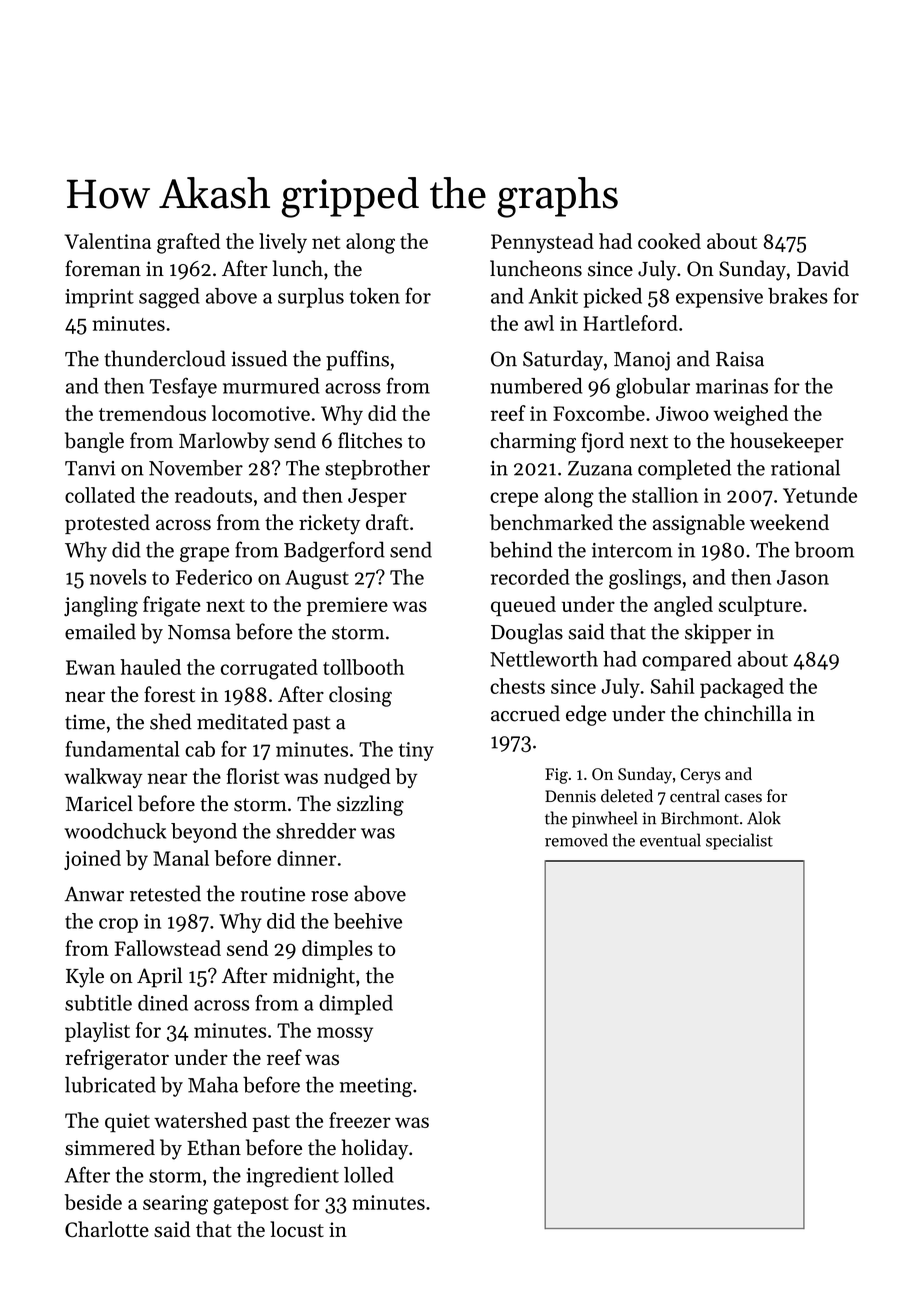 The image size is (924, 1311). What do you see at coordinates (718, 633) in the screenshot?
I see `skipper` at bounding box center [718, 633].
